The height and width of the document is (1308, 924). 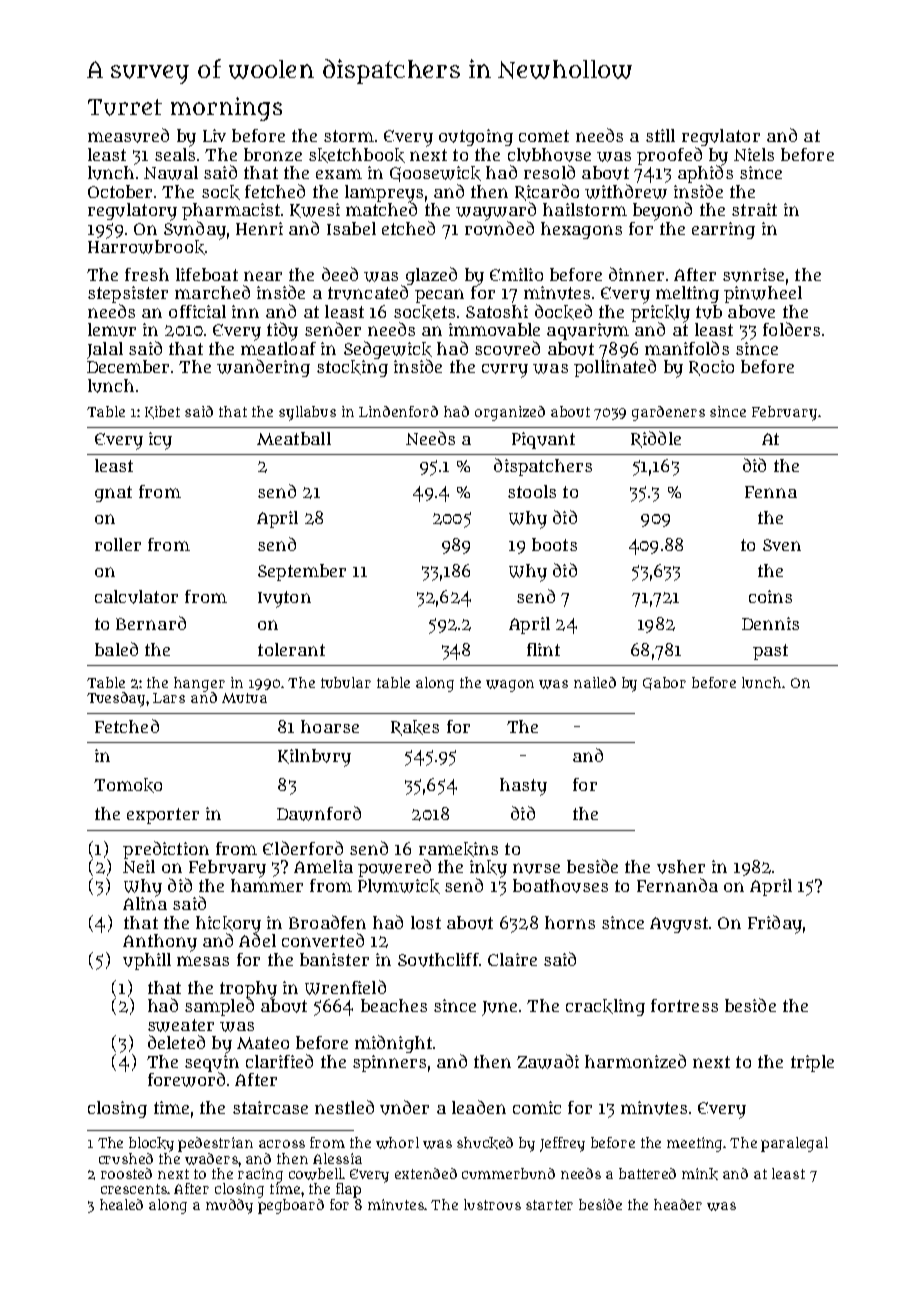 I want to click on staircase, so click(x=270, y=1107).
